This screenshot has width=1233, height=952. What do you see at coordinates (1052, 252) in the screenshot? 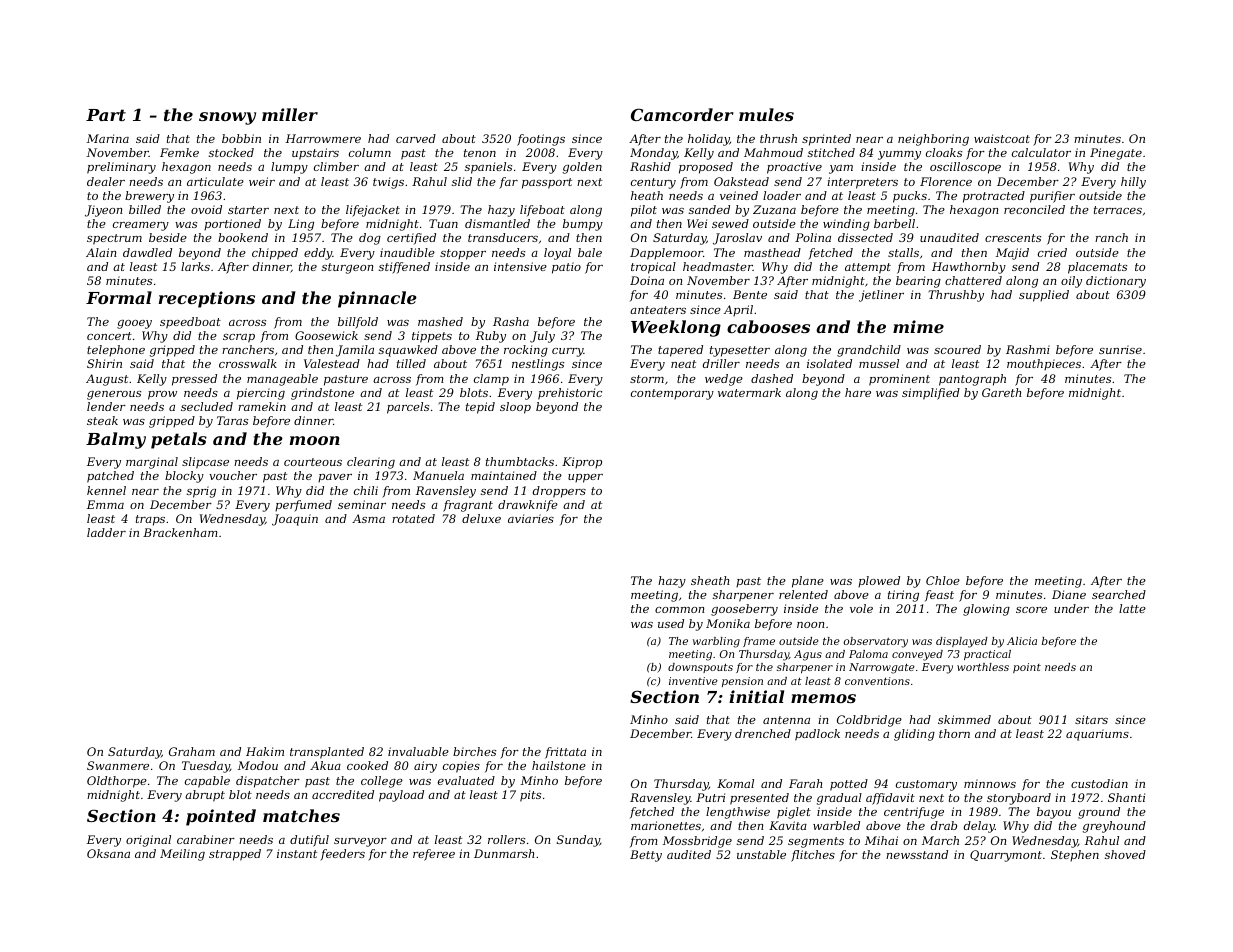
I see `cried` at bounding box center [1052, 252].
